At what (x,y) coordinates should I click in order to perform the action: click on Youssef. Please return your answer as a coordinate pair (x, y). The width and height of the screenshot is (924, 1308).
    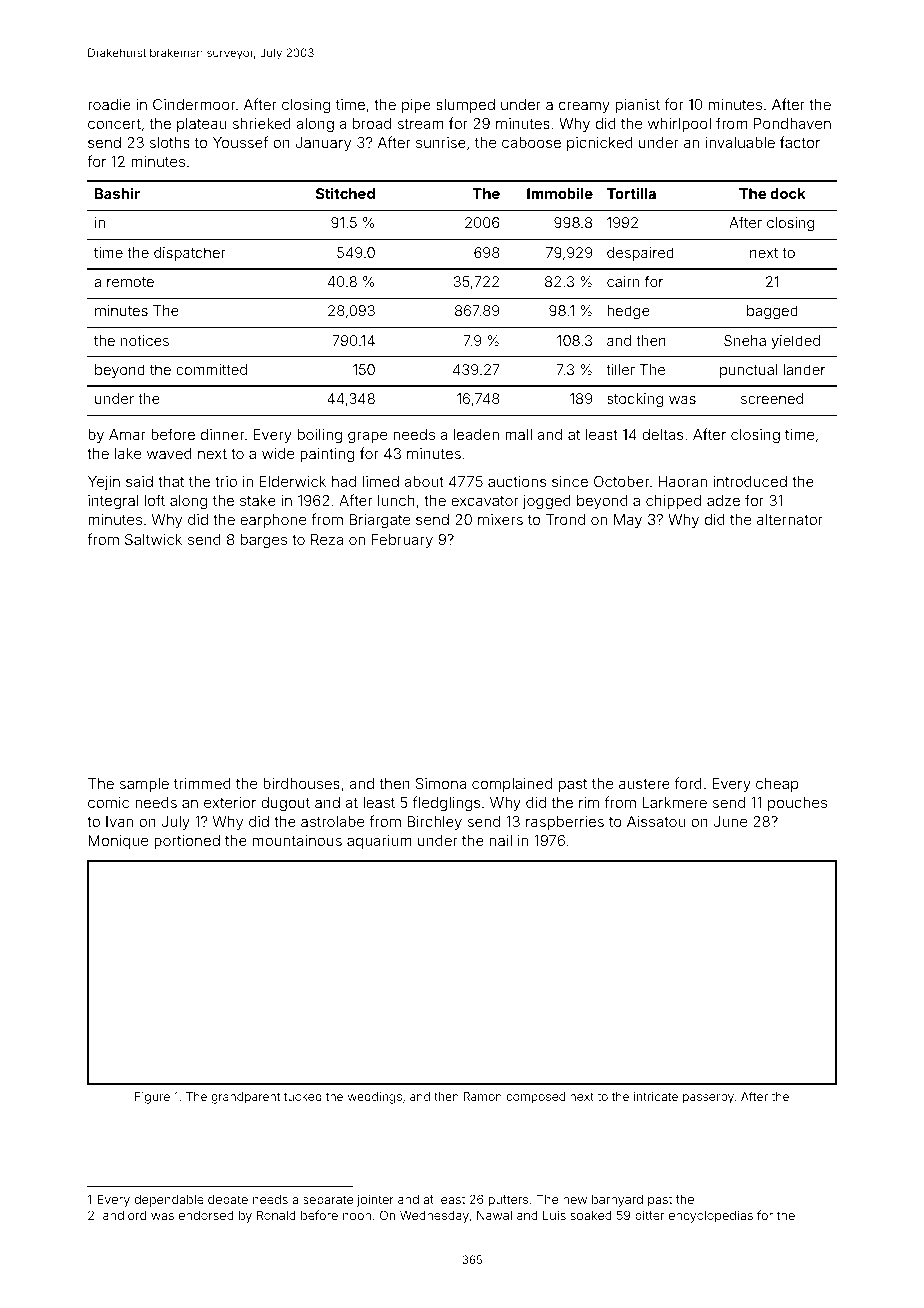
    Looking at the image, I should click on (240, 142).
